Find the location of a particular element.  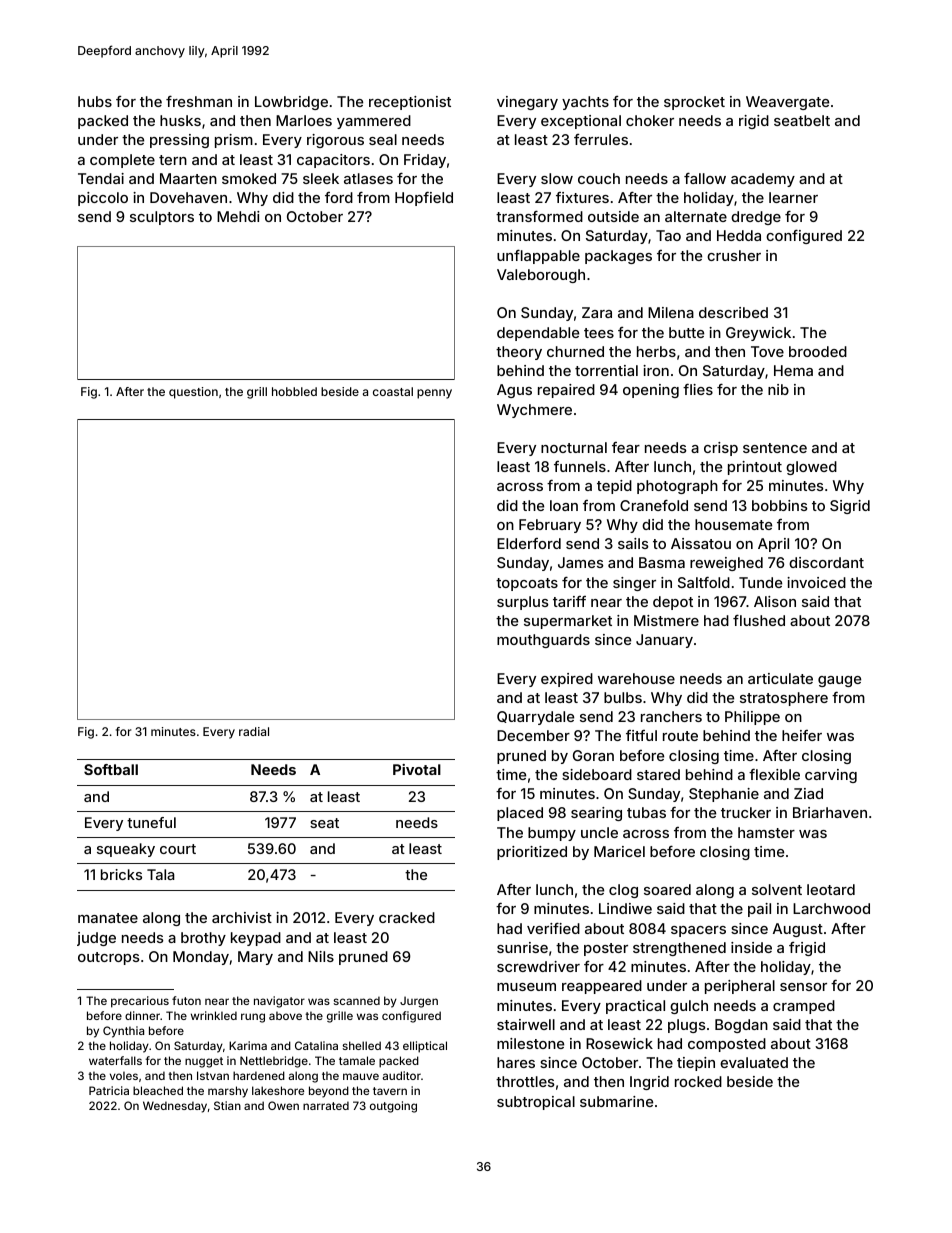

freshman is located at coordinates (199, 101).
